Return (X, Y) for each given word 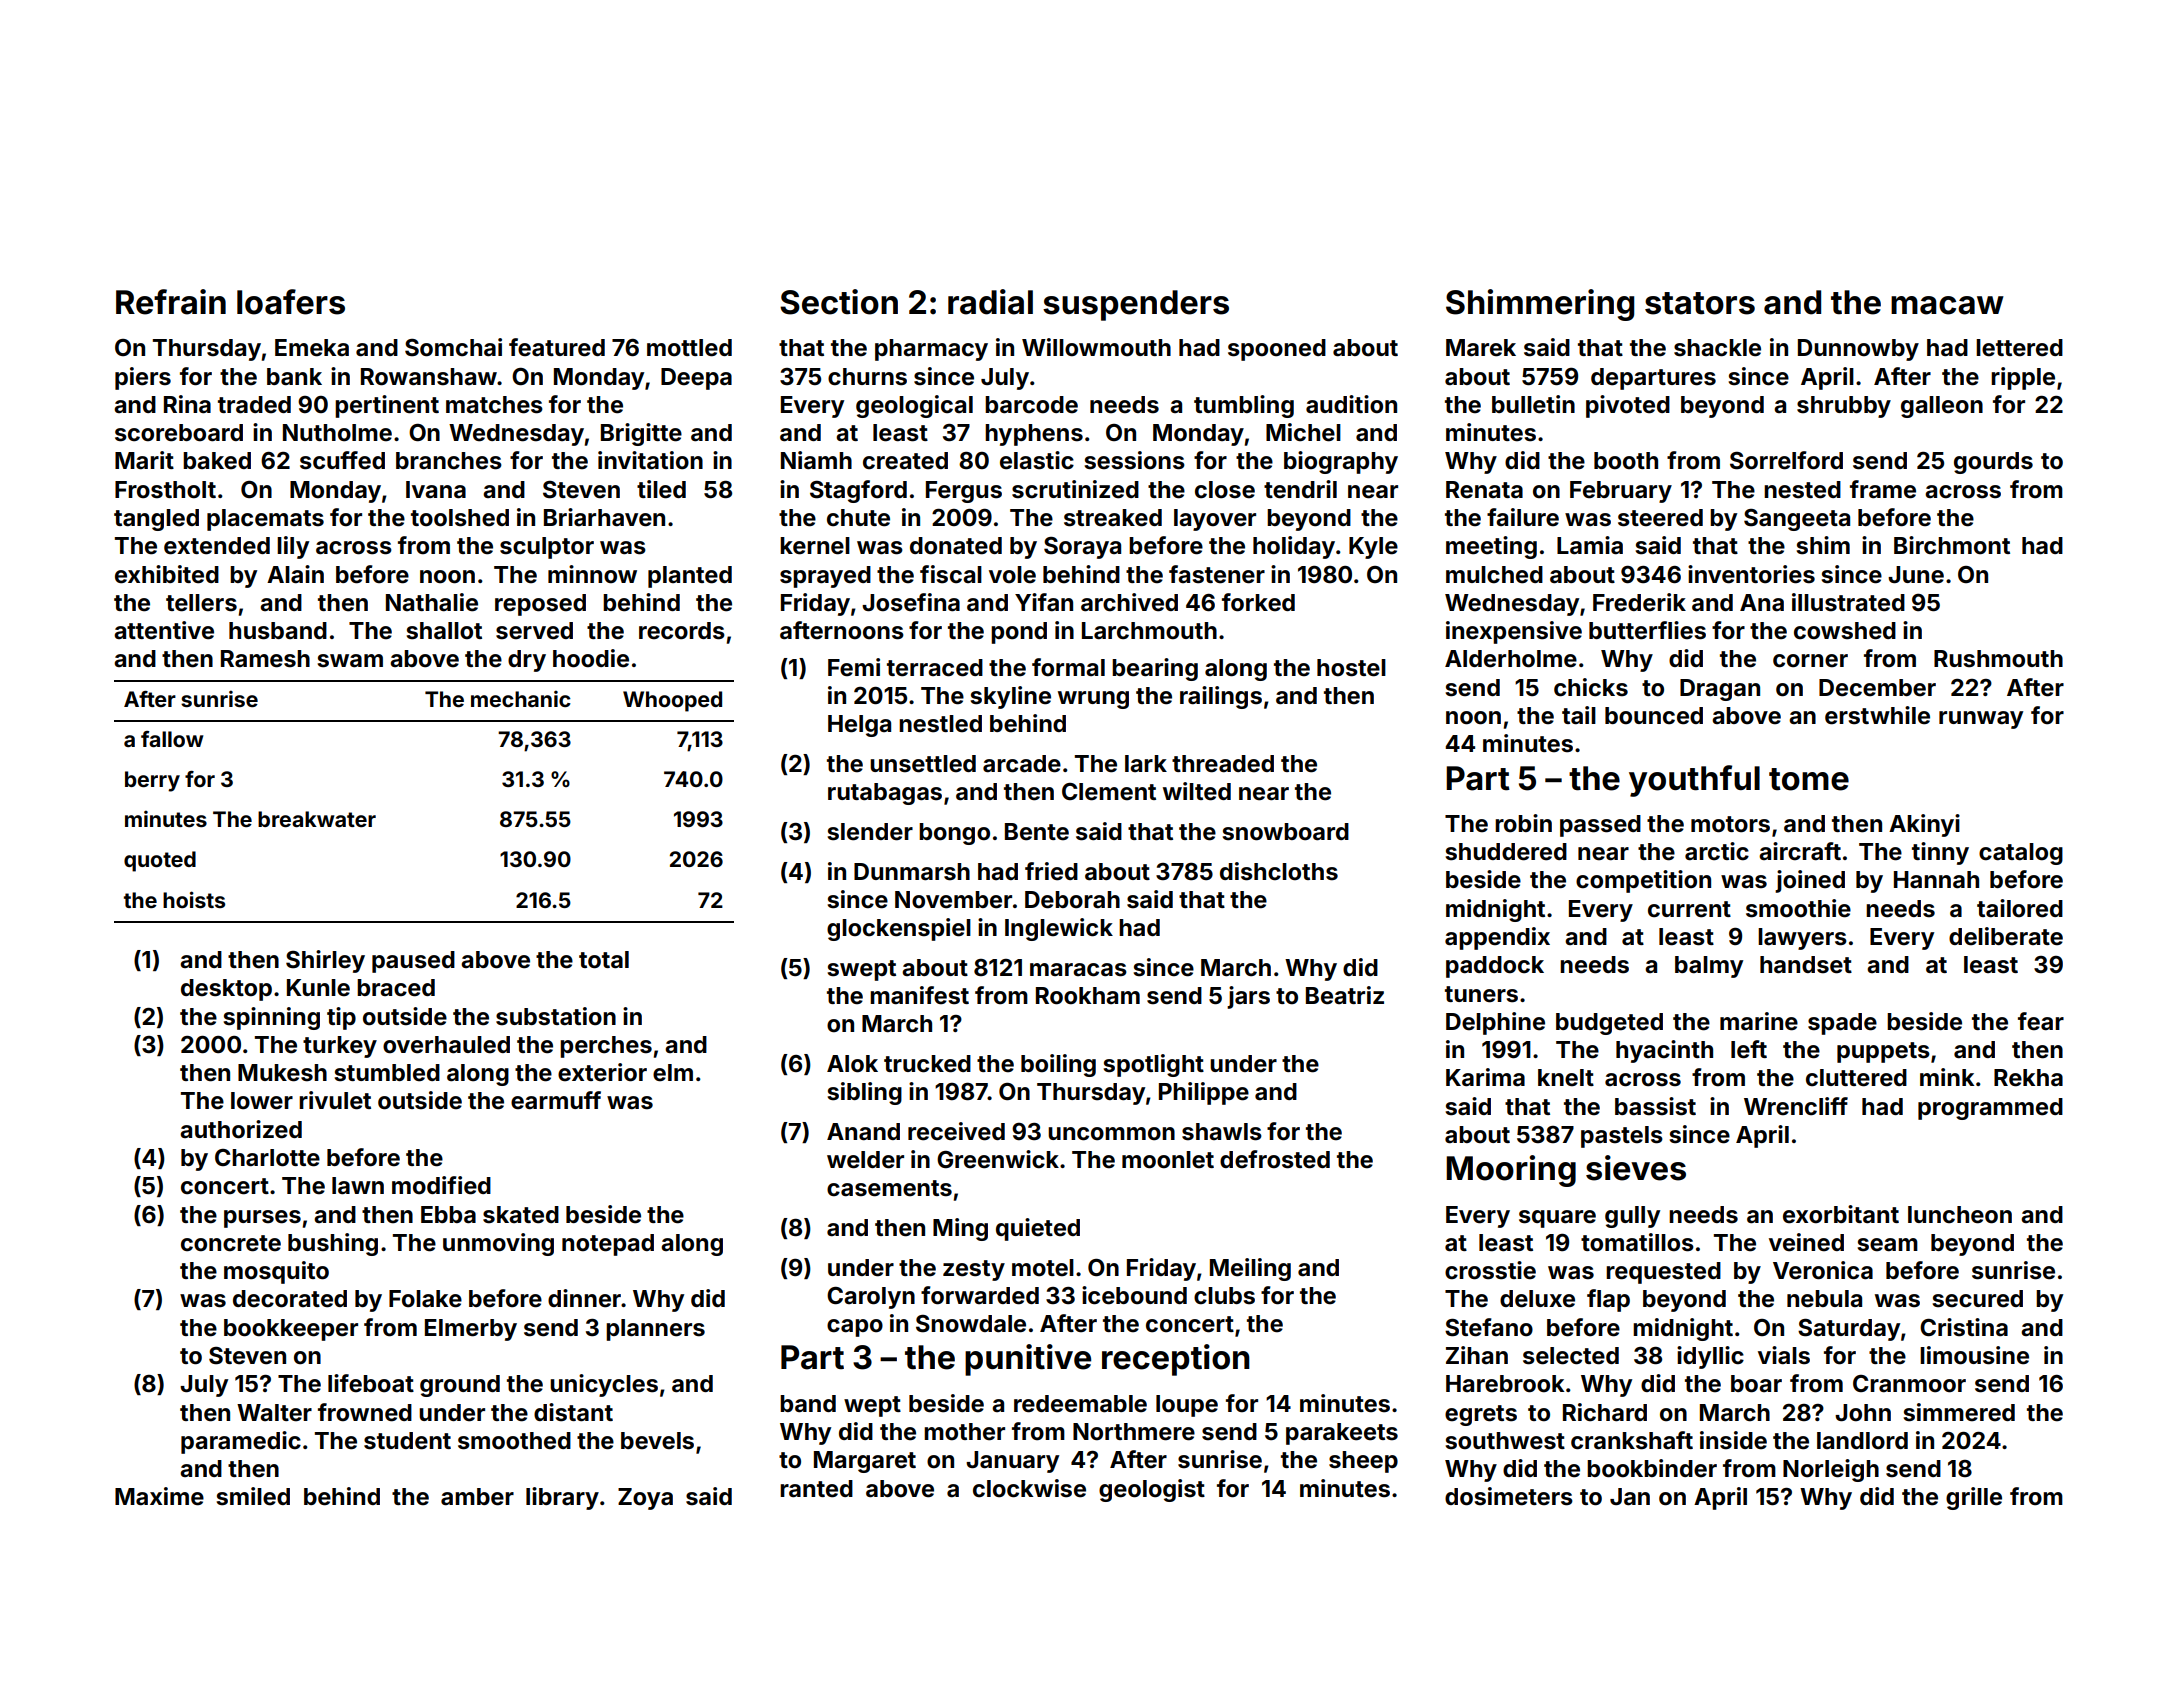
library (562, 1498)
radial (990, 302)
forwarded (980, 1295)
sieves (1636, 1168)
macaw (1947, 305)
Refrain (171, 302)
